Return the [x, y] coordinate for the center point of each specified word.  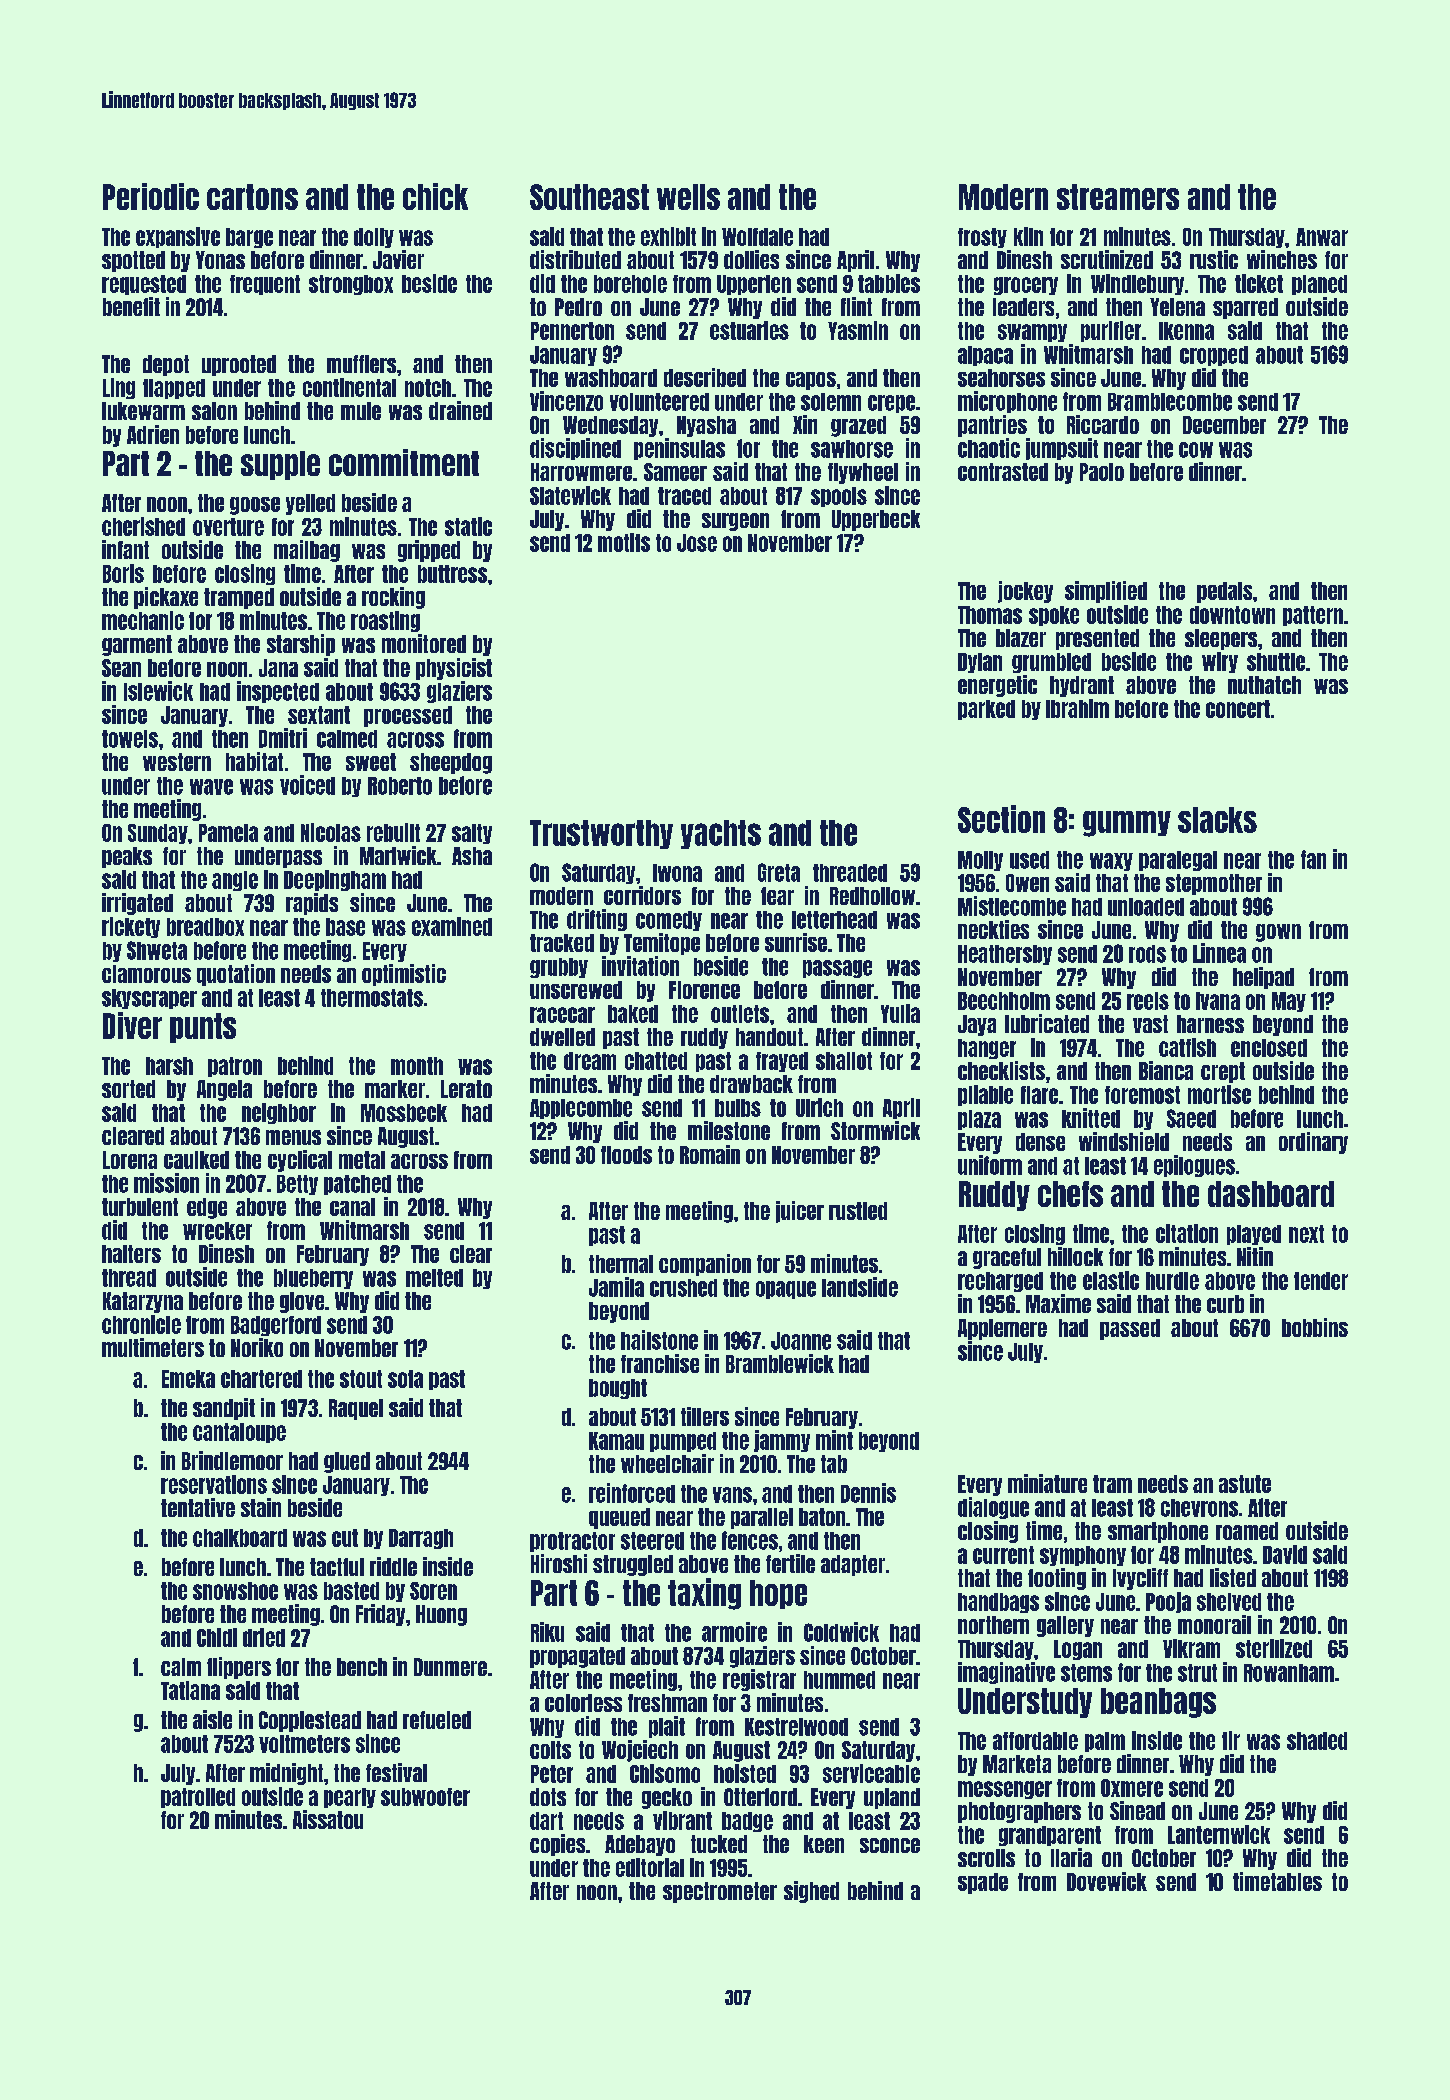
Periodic [151, 196]
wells [688, 197]
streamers [1118, 197]
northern [993, 1625]
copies [557, 1845]
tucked [719, 1844]
